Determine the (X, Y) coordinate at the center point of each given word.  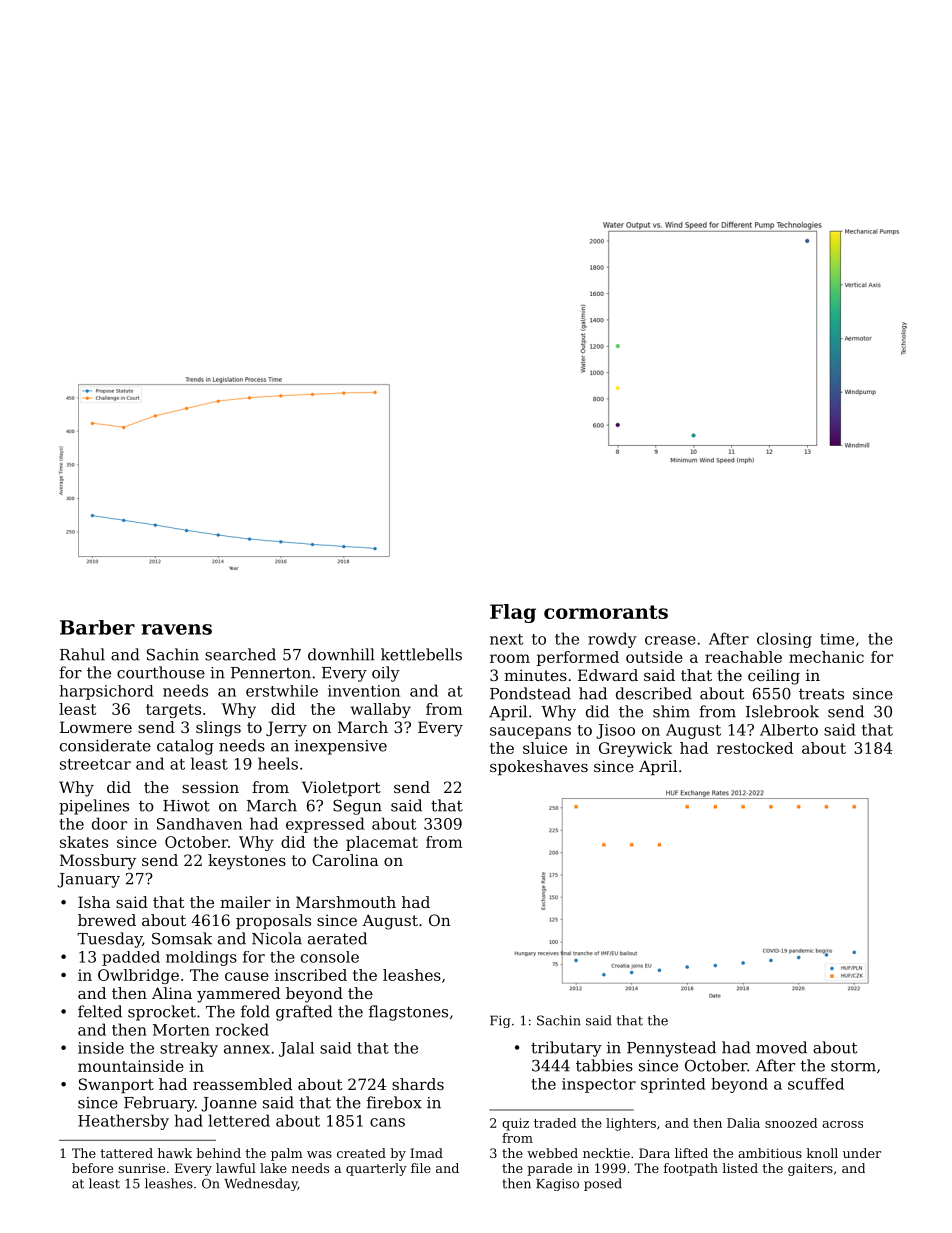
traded (555, 1123)
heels (278, 763)
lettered (239, 1120)
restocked (755, 748)
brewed (107, 920)
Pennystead (671, 1049)
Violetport (341, 788)
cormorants (606, 612)
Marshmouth (346, 902)
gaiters (810, 1169)
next (506, 639)
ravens (176, 629)
